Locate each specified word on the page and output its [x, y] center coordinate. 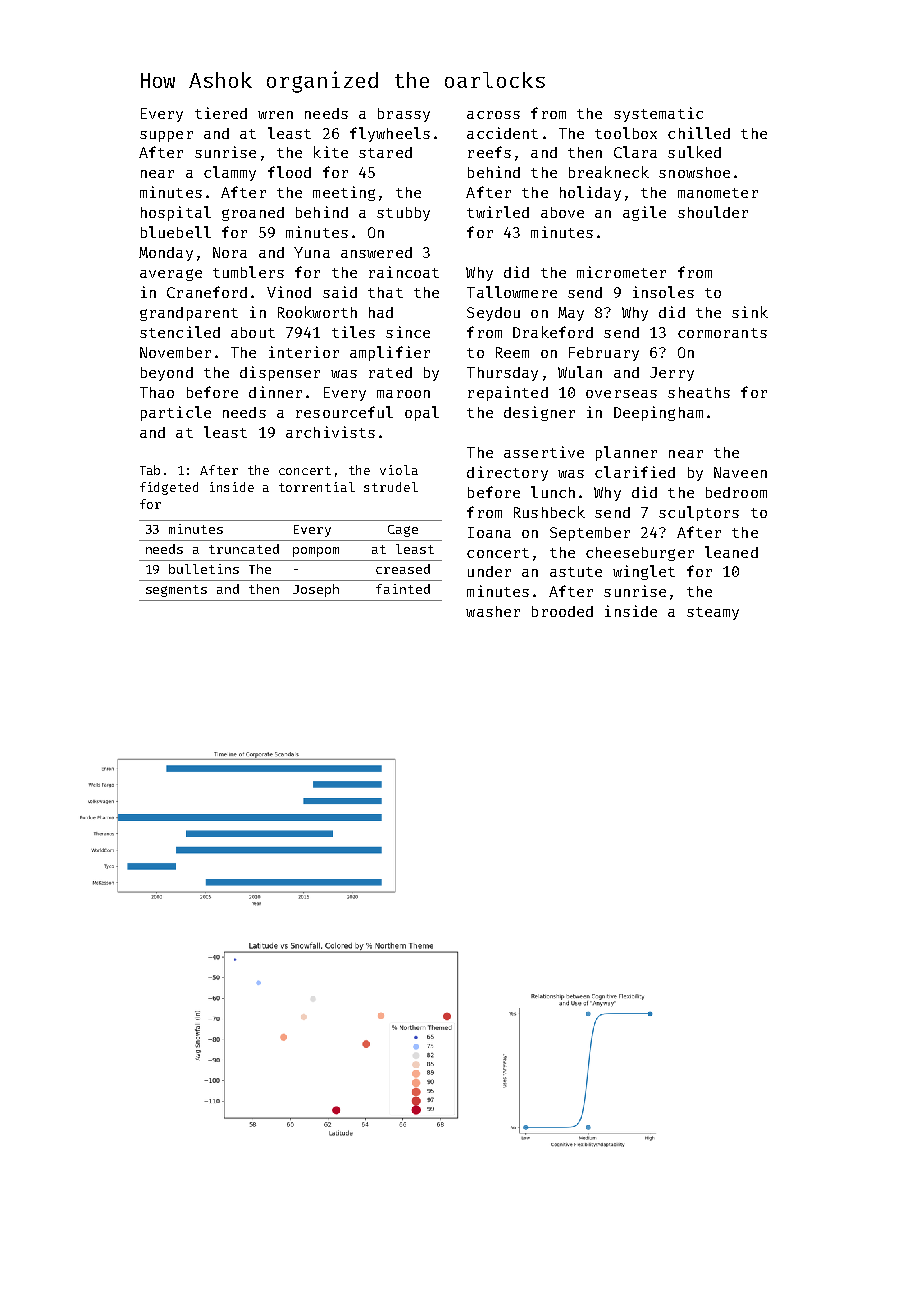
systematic [658, 114]
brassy [404, 115]
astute [576, 572]
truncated [244, 549]
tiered [221, 113]
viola [399, 470]
